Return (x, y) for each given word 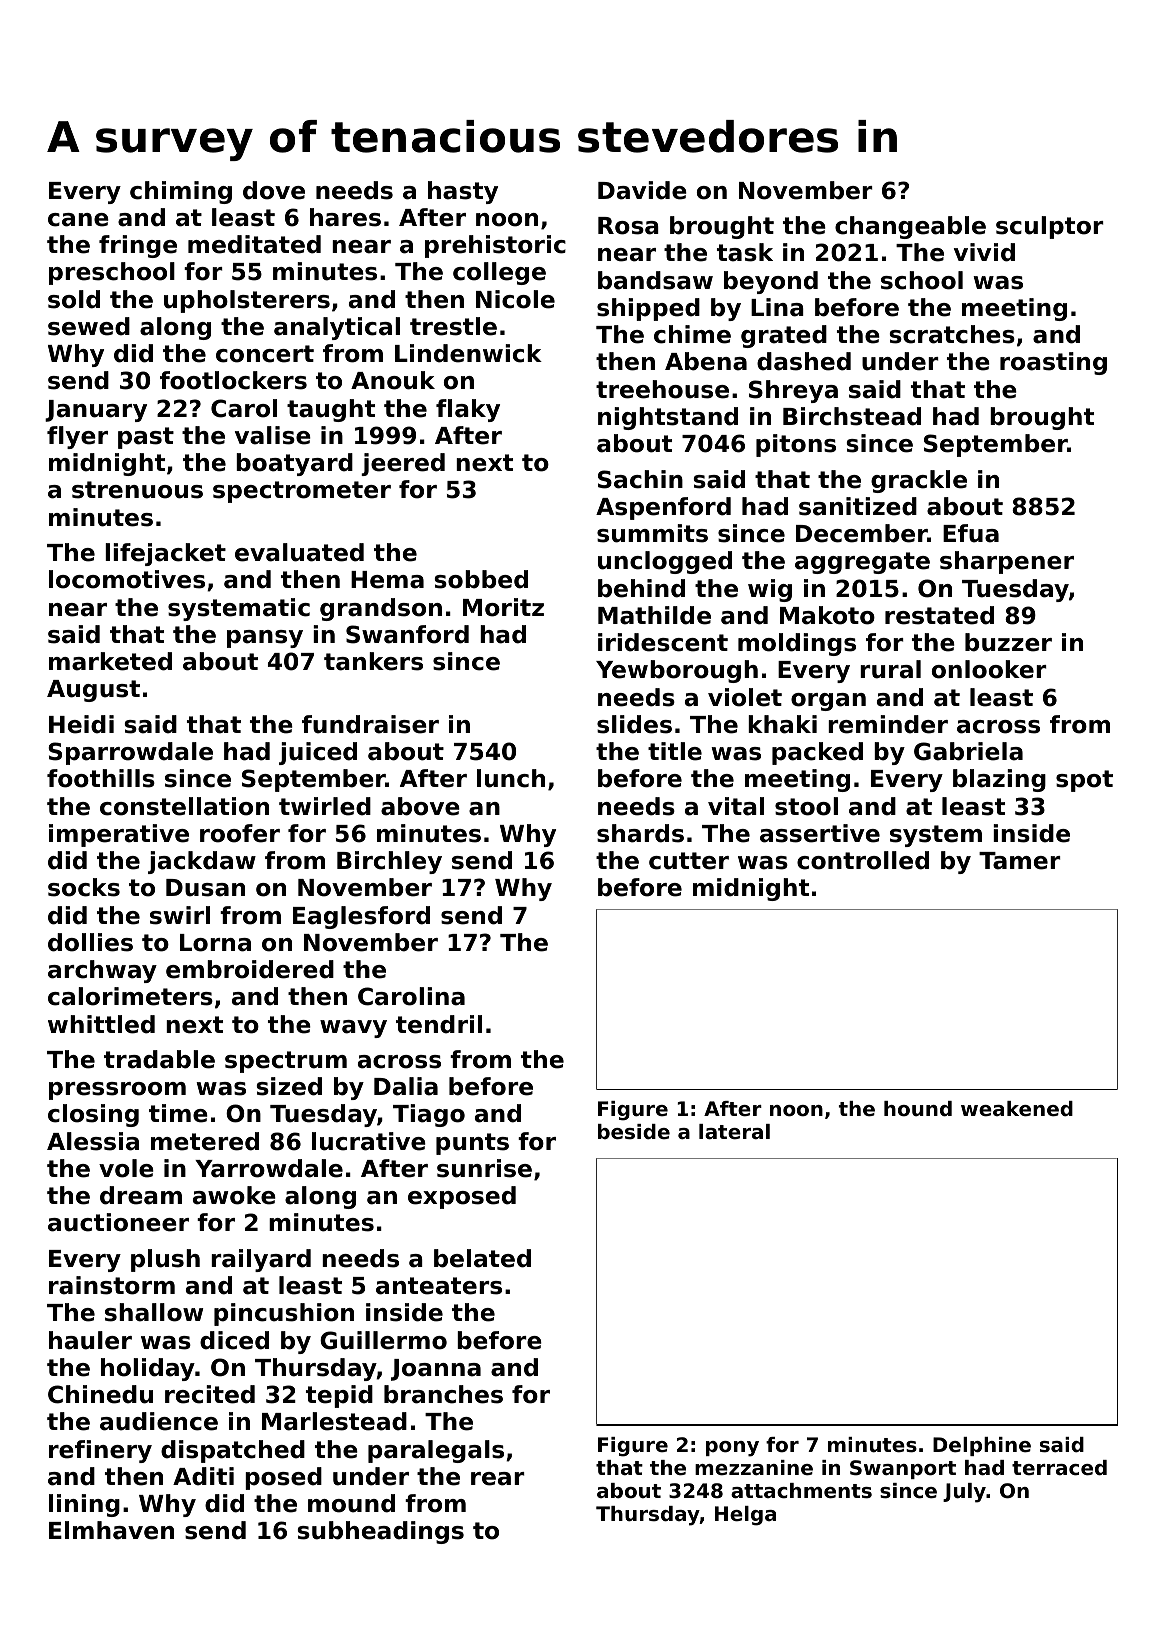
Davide (642, 190)
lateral (734, 1132)
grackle (919, 481)
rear (498, 1479)
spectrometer (302, 492)
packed (817, 753)
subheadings (381, 1532)
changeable (910, 227)
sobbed (481, 579)
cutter (689, 861)
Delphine (982, 1446)
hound (918, 1109)
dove (274, 190)
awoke (234, 1195)
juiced (318, 753)
